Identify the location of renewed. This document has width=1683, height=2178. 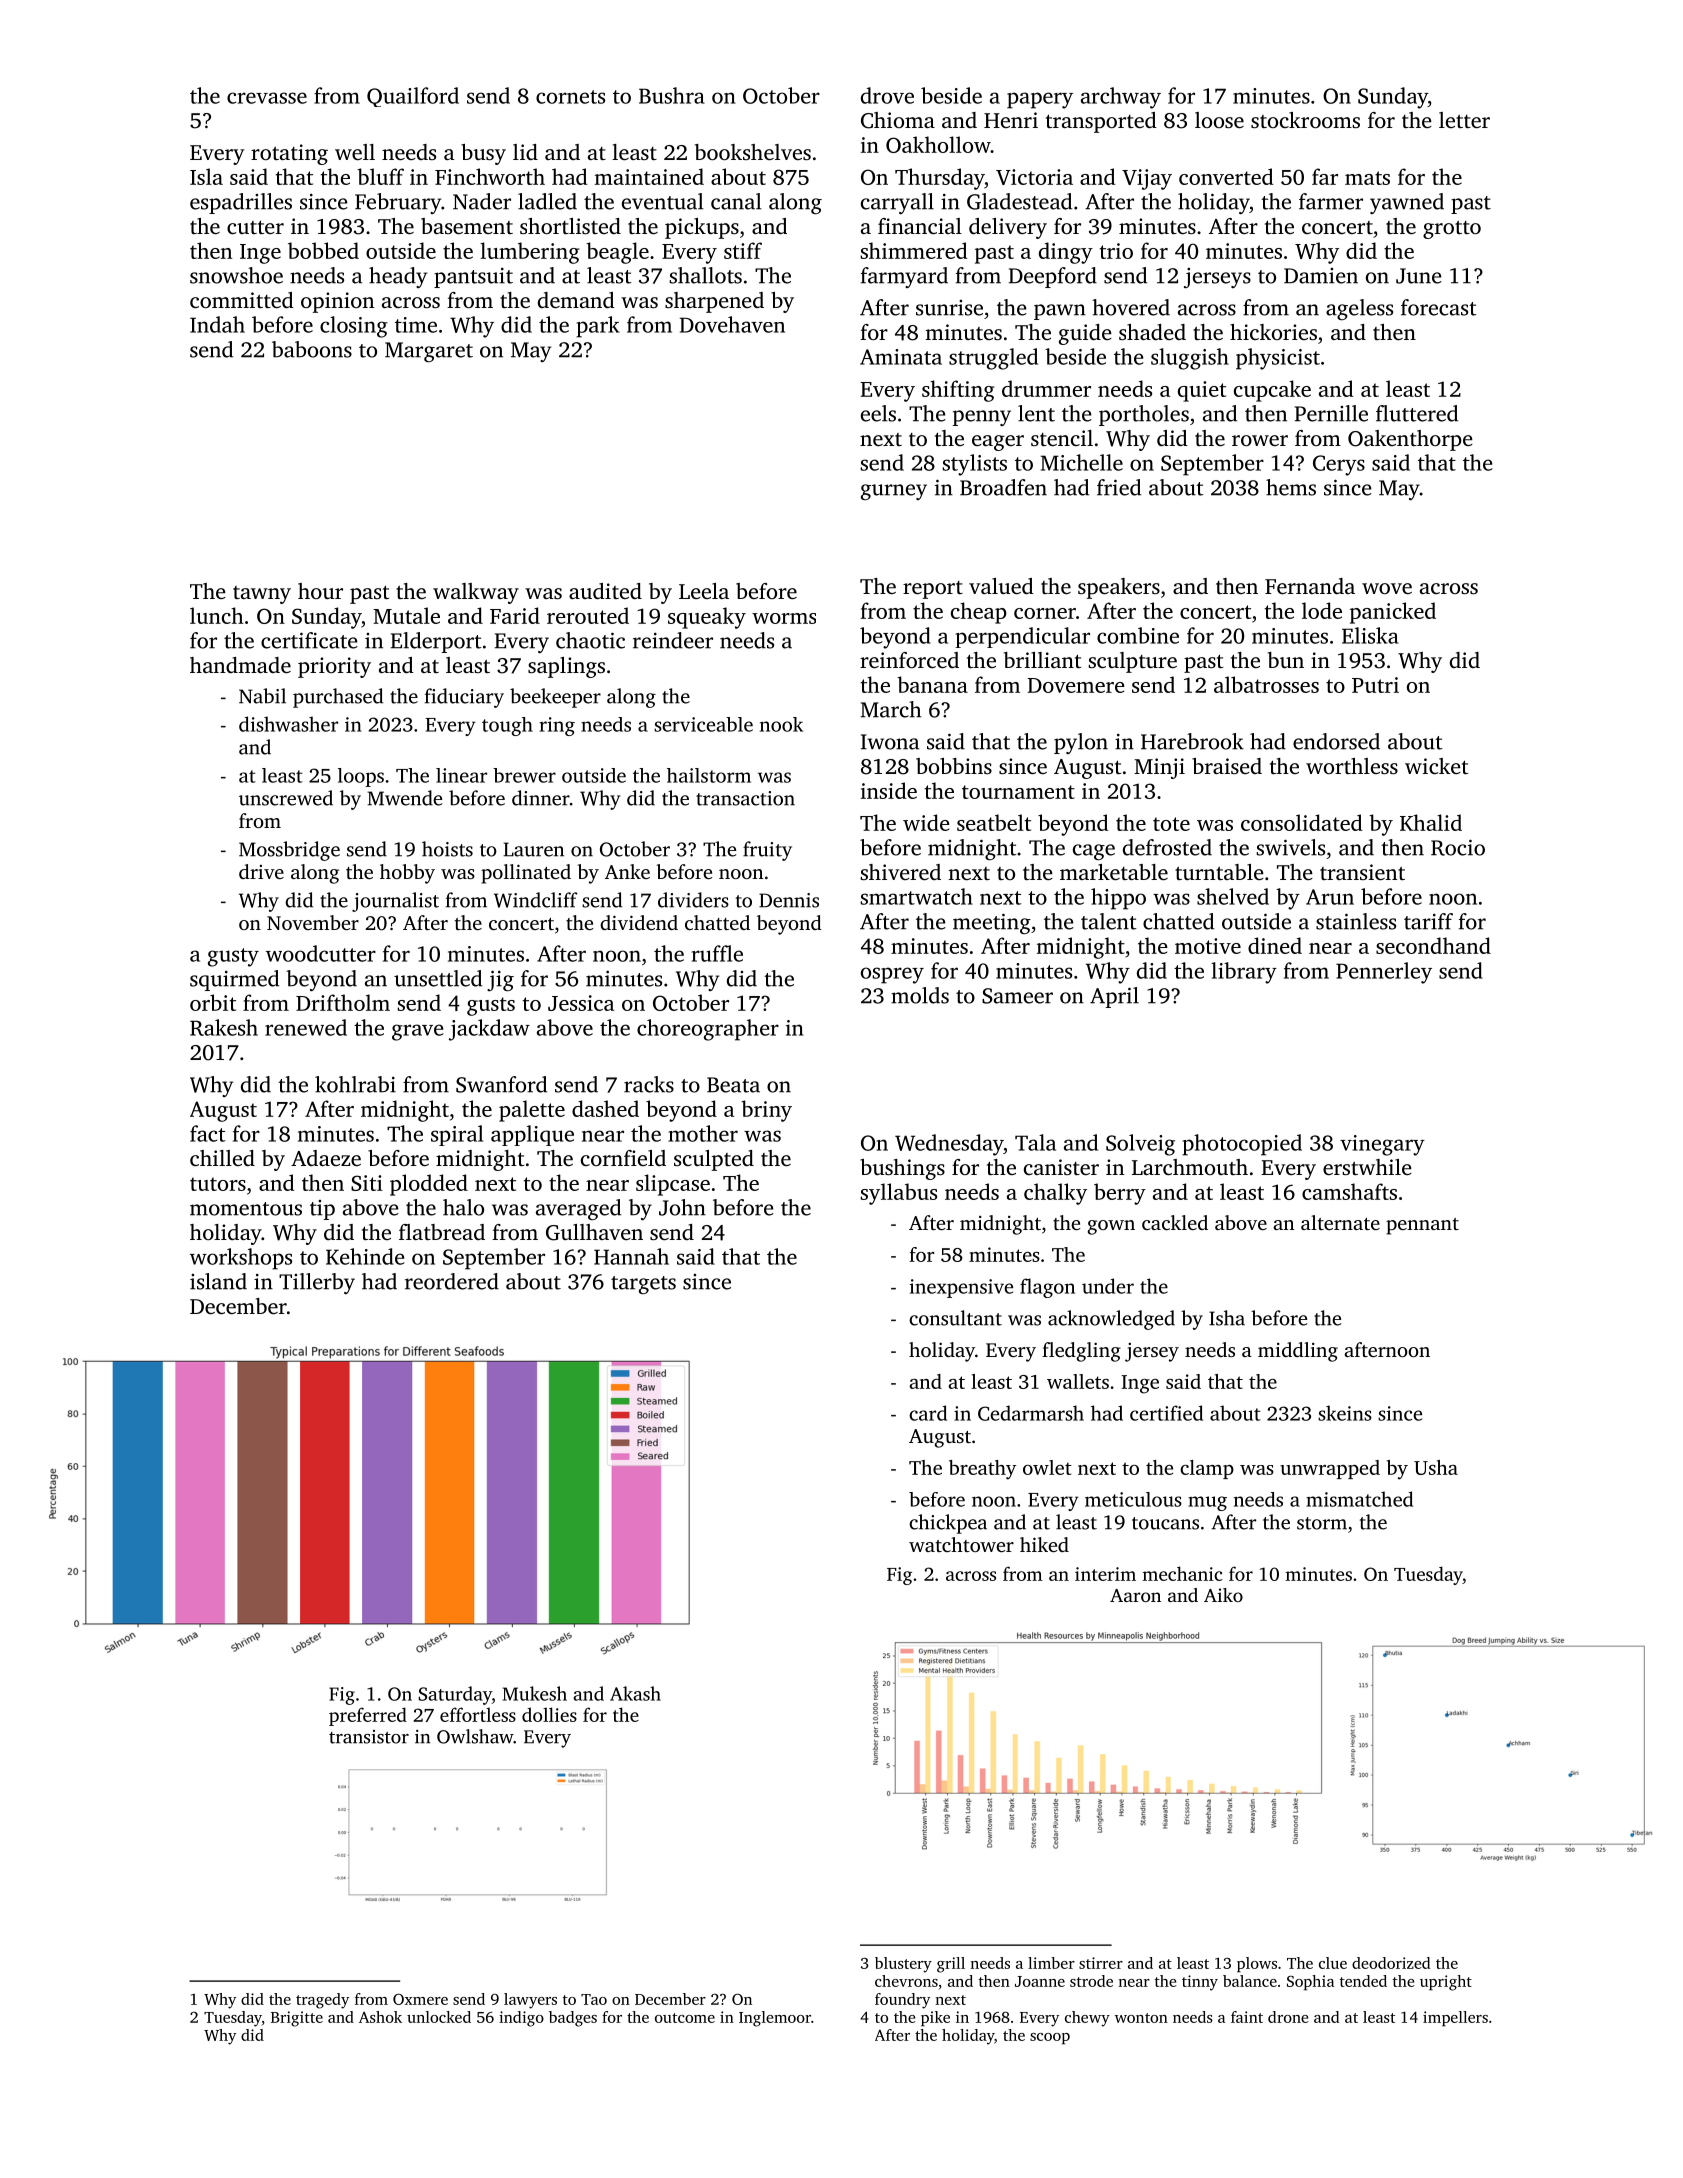
(306, 1027).
